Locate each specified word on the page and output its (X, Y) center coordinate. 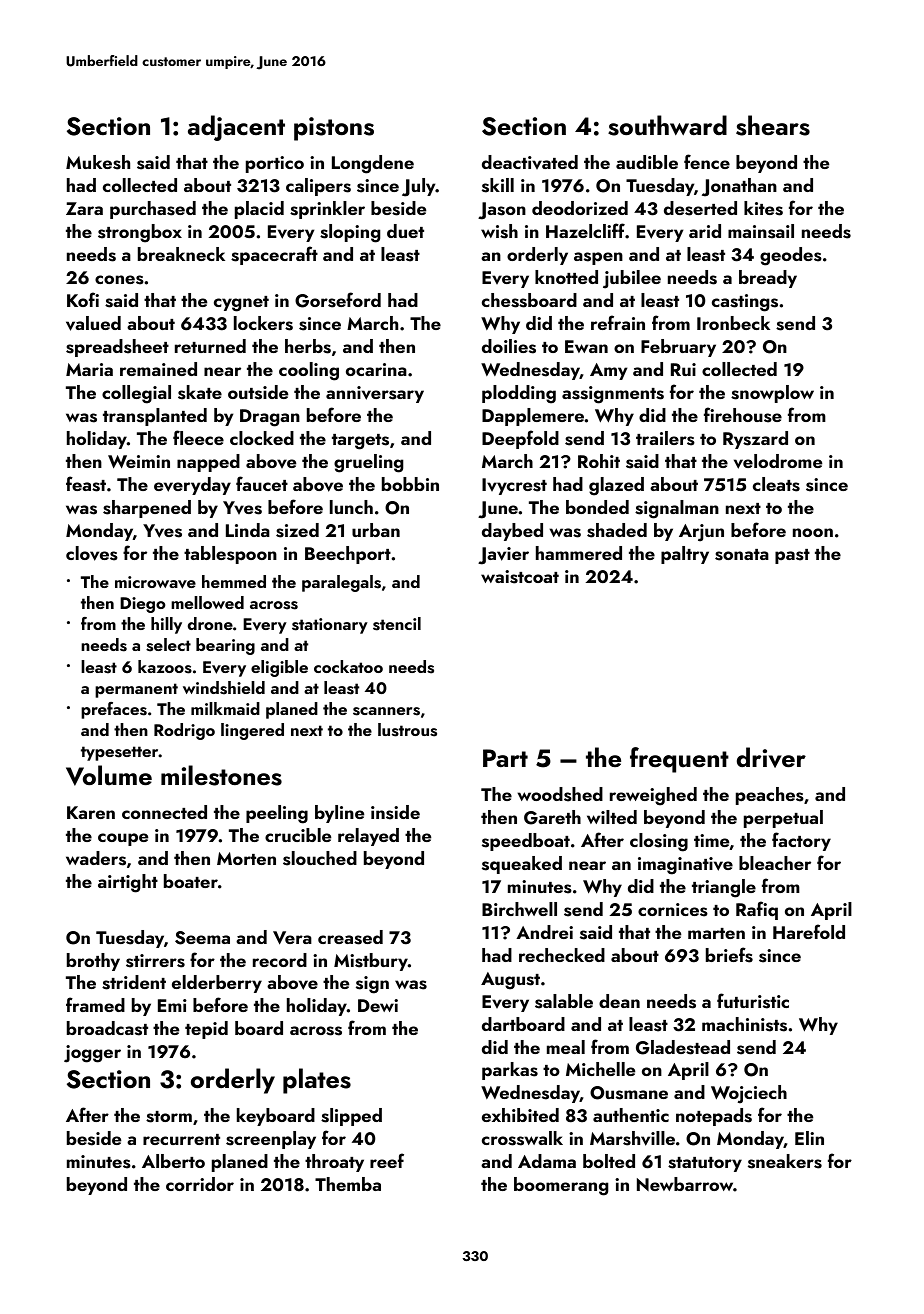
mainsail (761, 231)
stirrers (155, 961)
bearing (225, 646)
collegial (136, 394)
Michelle (600, 1069)
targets (360, 442)
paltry (685, 555)
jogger (92, 1054)
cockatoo (348, 666)
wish (499, 231)
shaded (617, 530)
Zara (84, 208)
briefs (729, 955)
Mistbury (371, 962)
